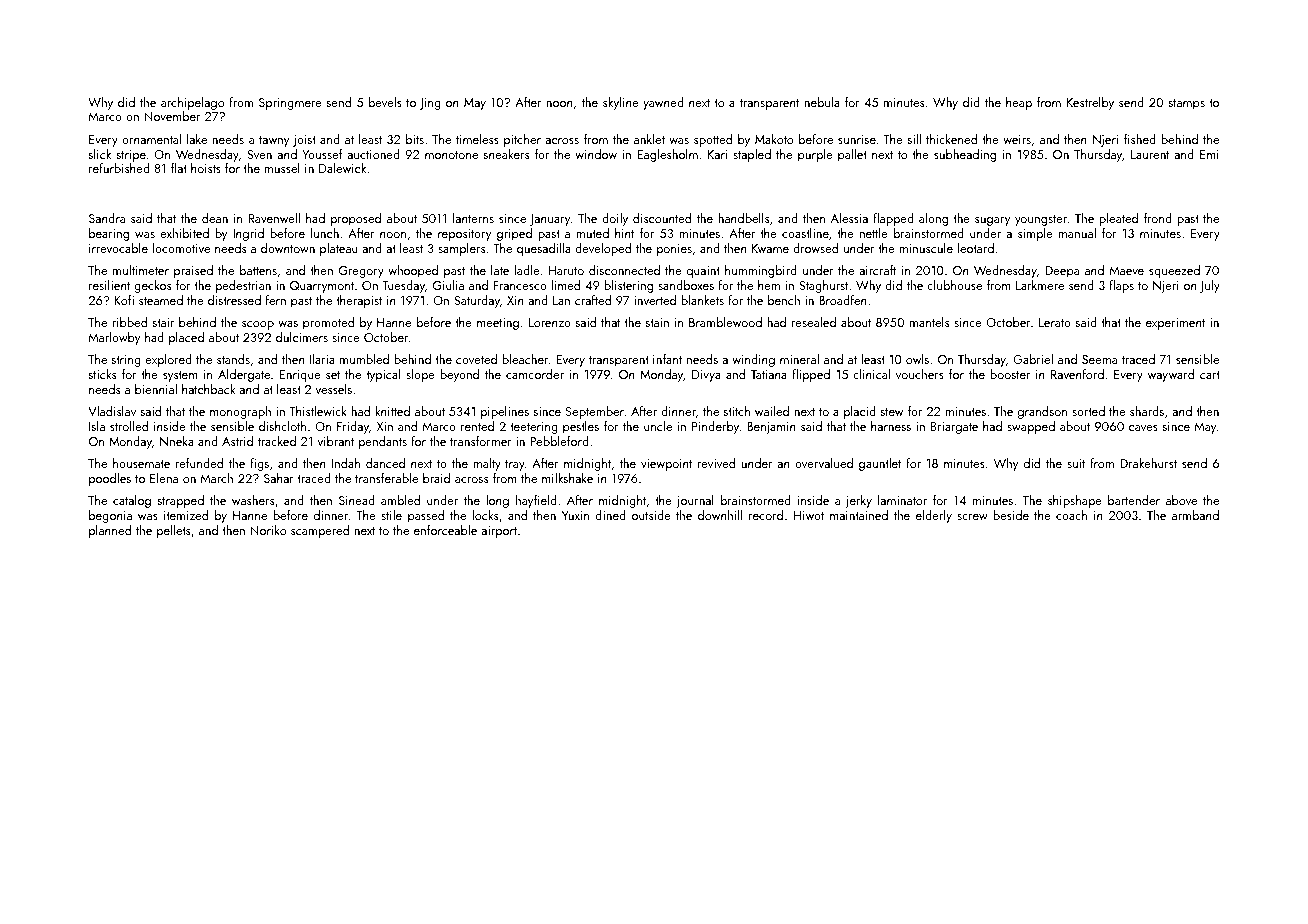  Describe the element at coordinates (1210, 375) in the screenshot. I see `cart` at that location.
